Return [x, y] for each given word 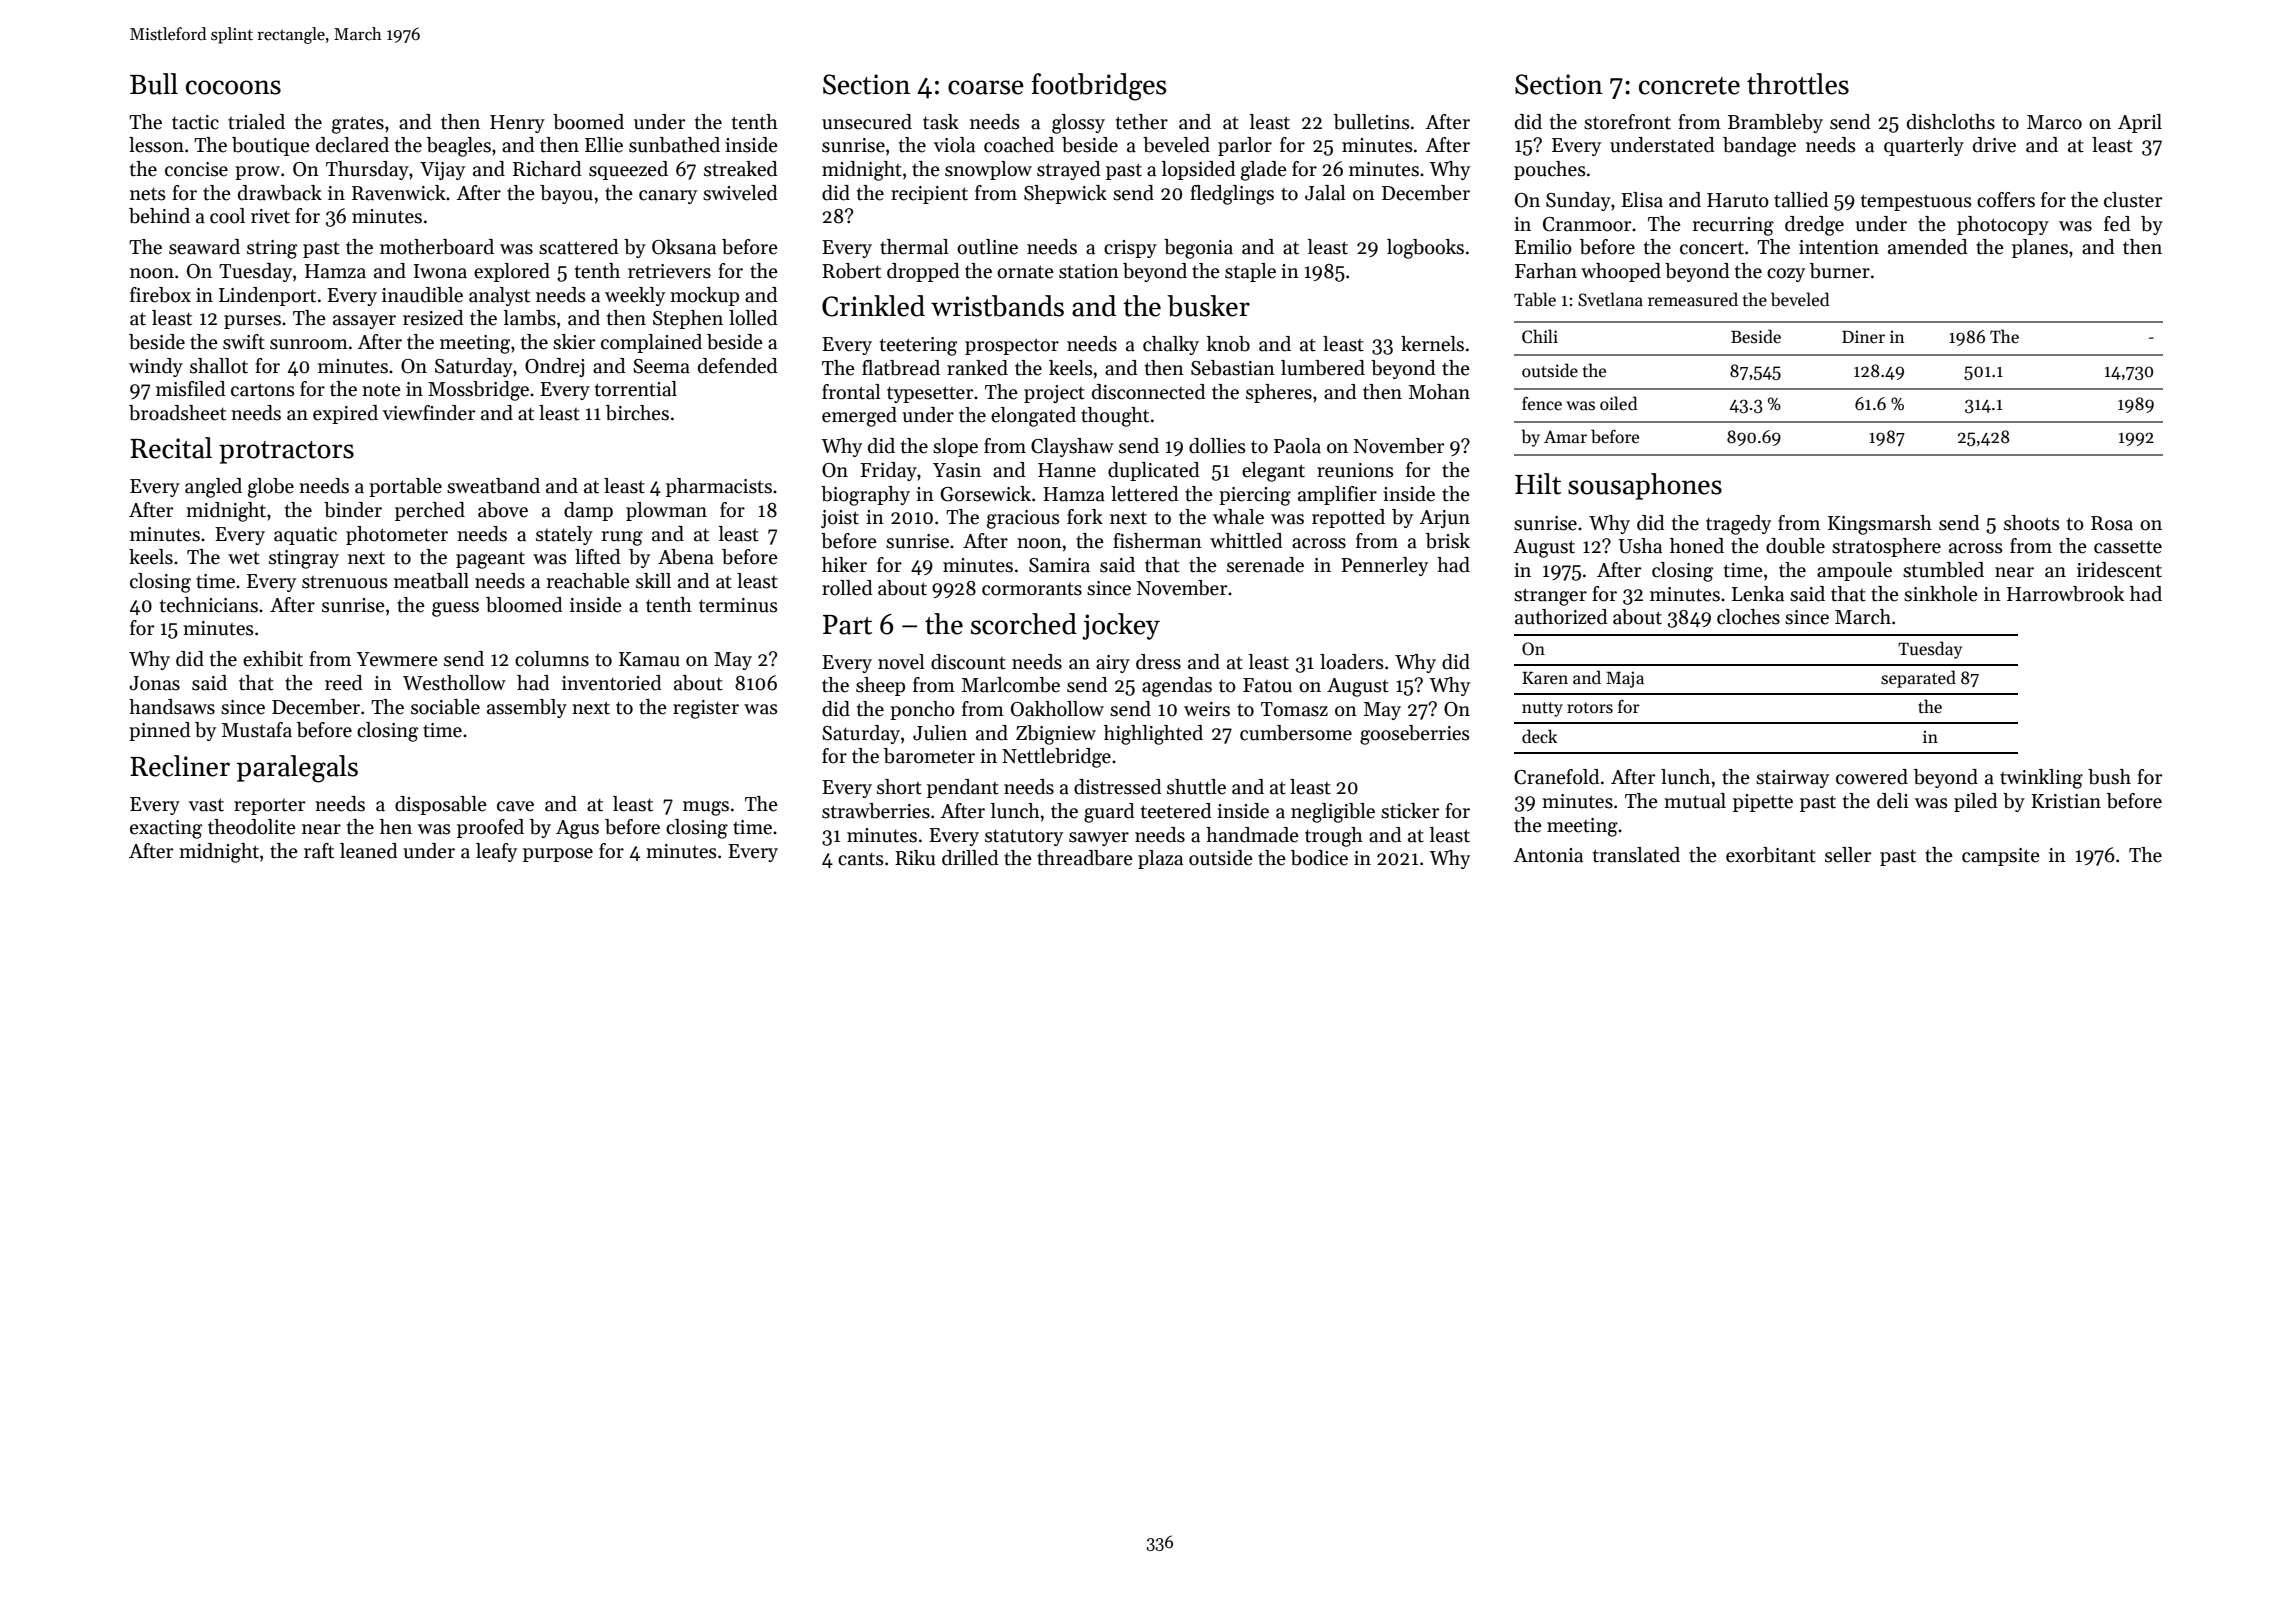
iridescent [2119, 570]
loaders [1352, 662]
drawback [280, 193]
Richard [547, 169]
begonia [1198, 249]
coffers [2006, 200]
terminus [738, 605]
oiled [1618, 403]
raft [319, 851]
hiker [844, 565]
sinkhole [1941, 594]
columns [552, 659]
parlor [1245, 146]
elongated [1033, 417]
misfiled [191, 389]
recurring [1733, 226]
